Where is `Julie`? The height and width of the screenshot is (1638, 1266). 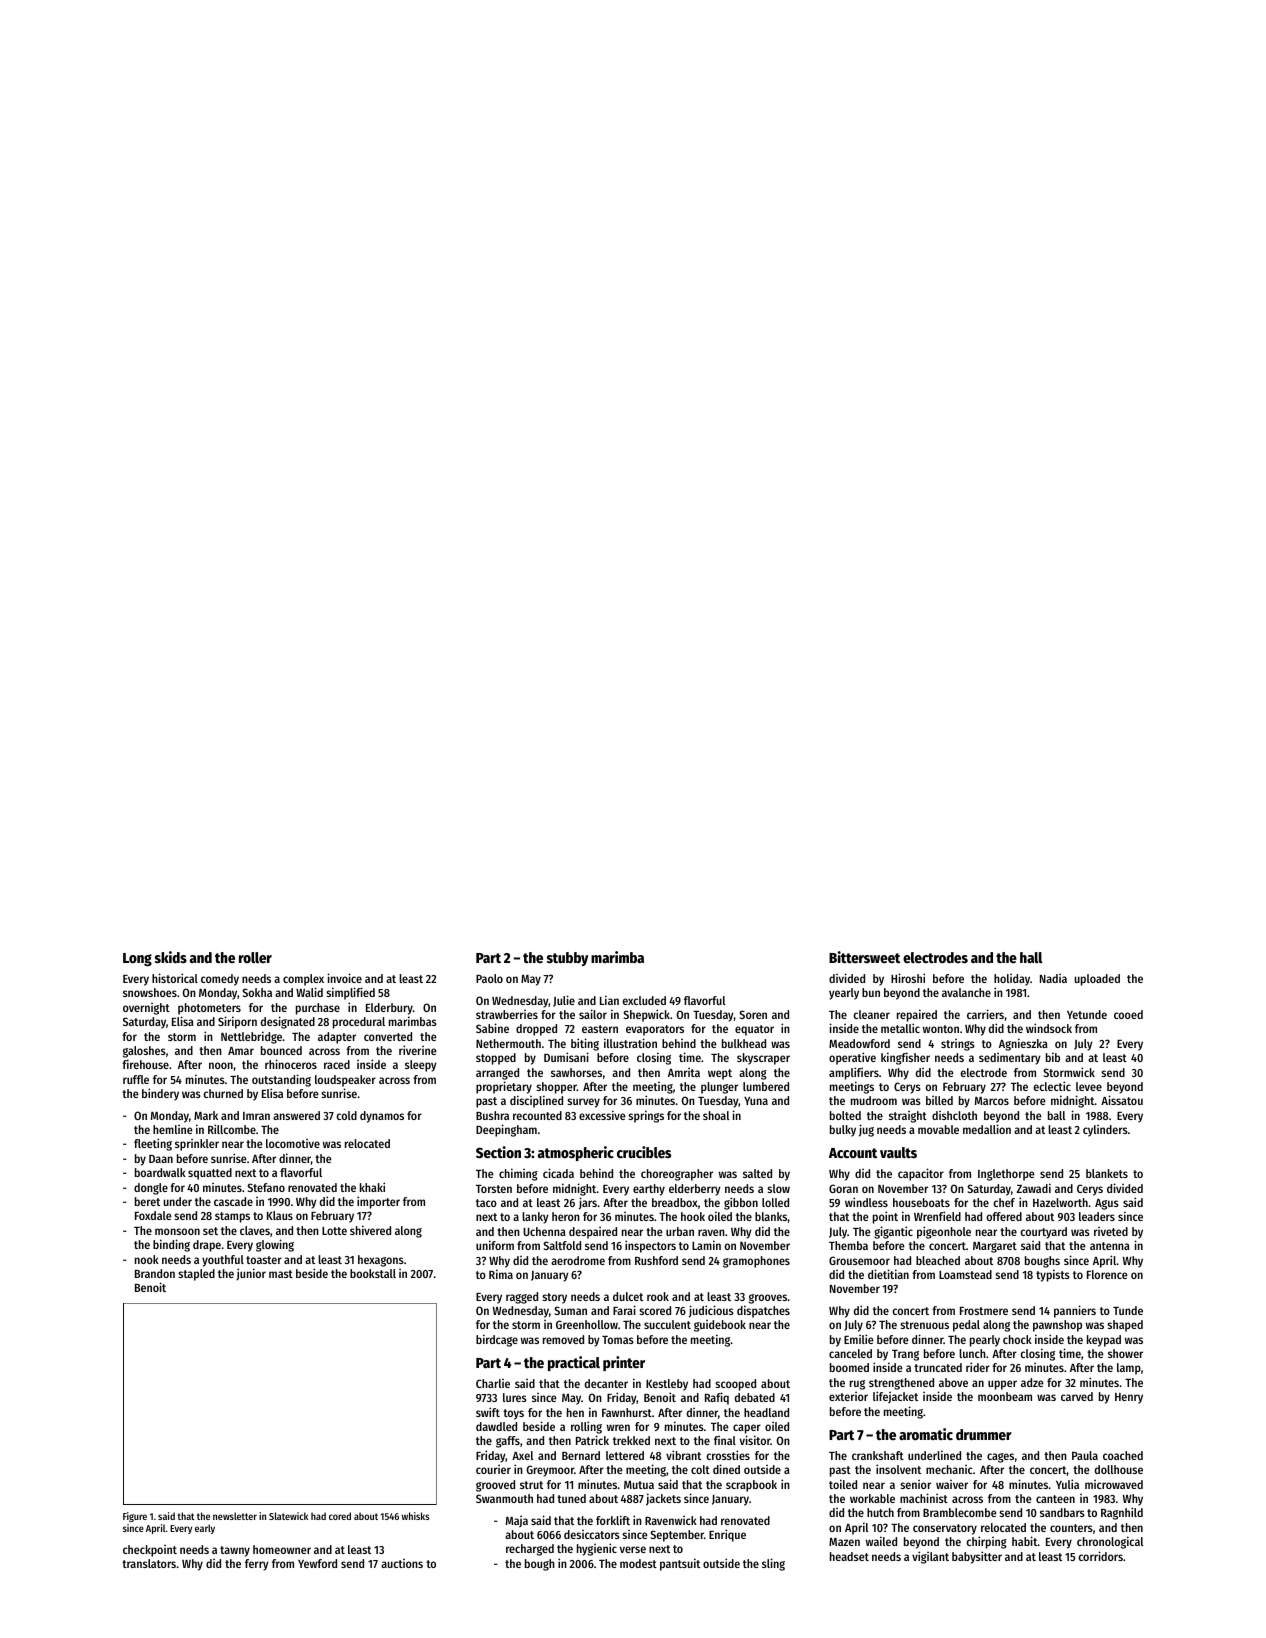 Julie is located at coordinates (564, 1001).
